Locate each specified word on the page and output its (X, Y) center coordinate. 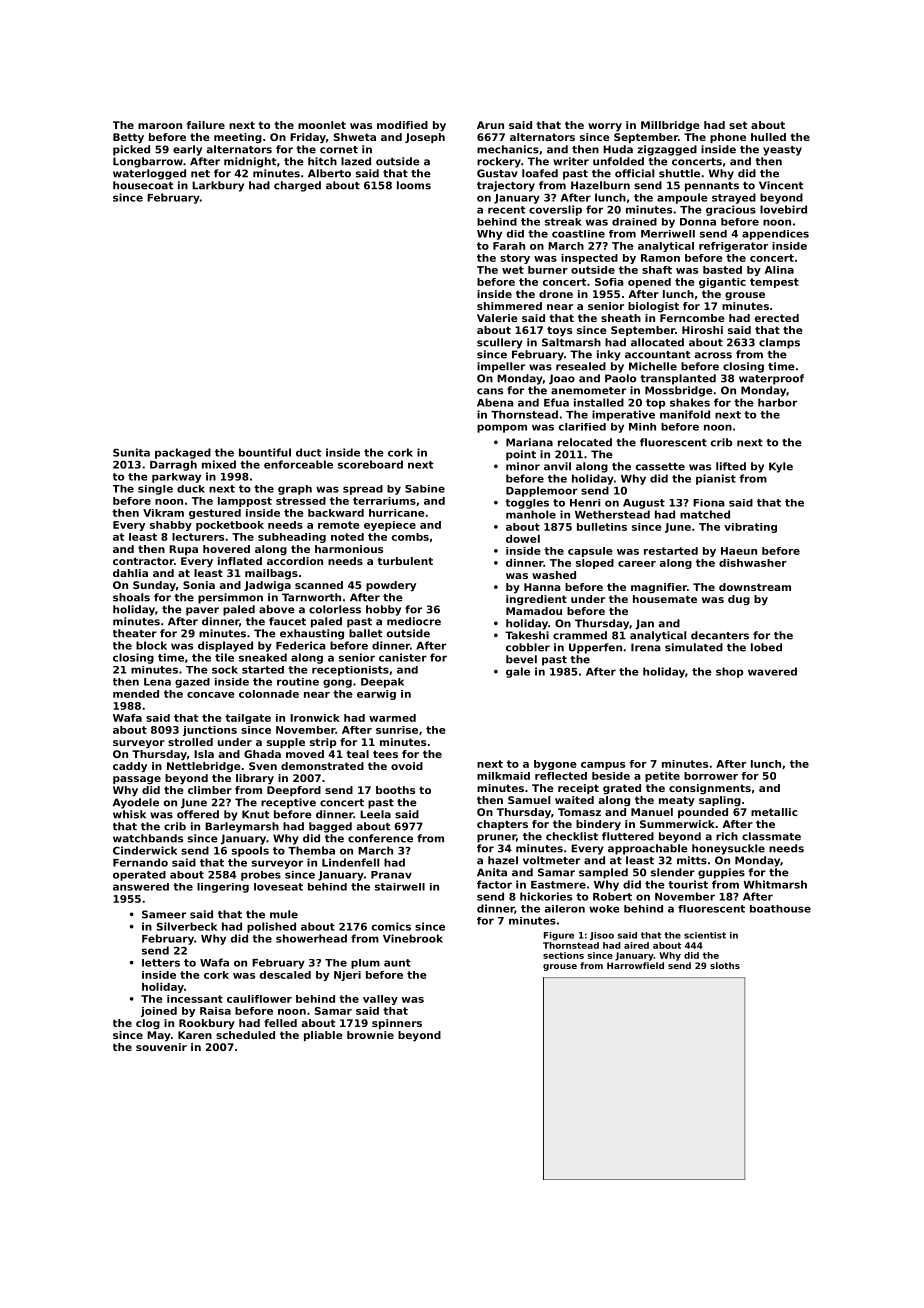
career (637, 564)
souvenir (161, 1047)
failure (206, 125)
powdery (391, 586)
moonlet (322, 125)
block (151, 645)
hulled (768, 137)
